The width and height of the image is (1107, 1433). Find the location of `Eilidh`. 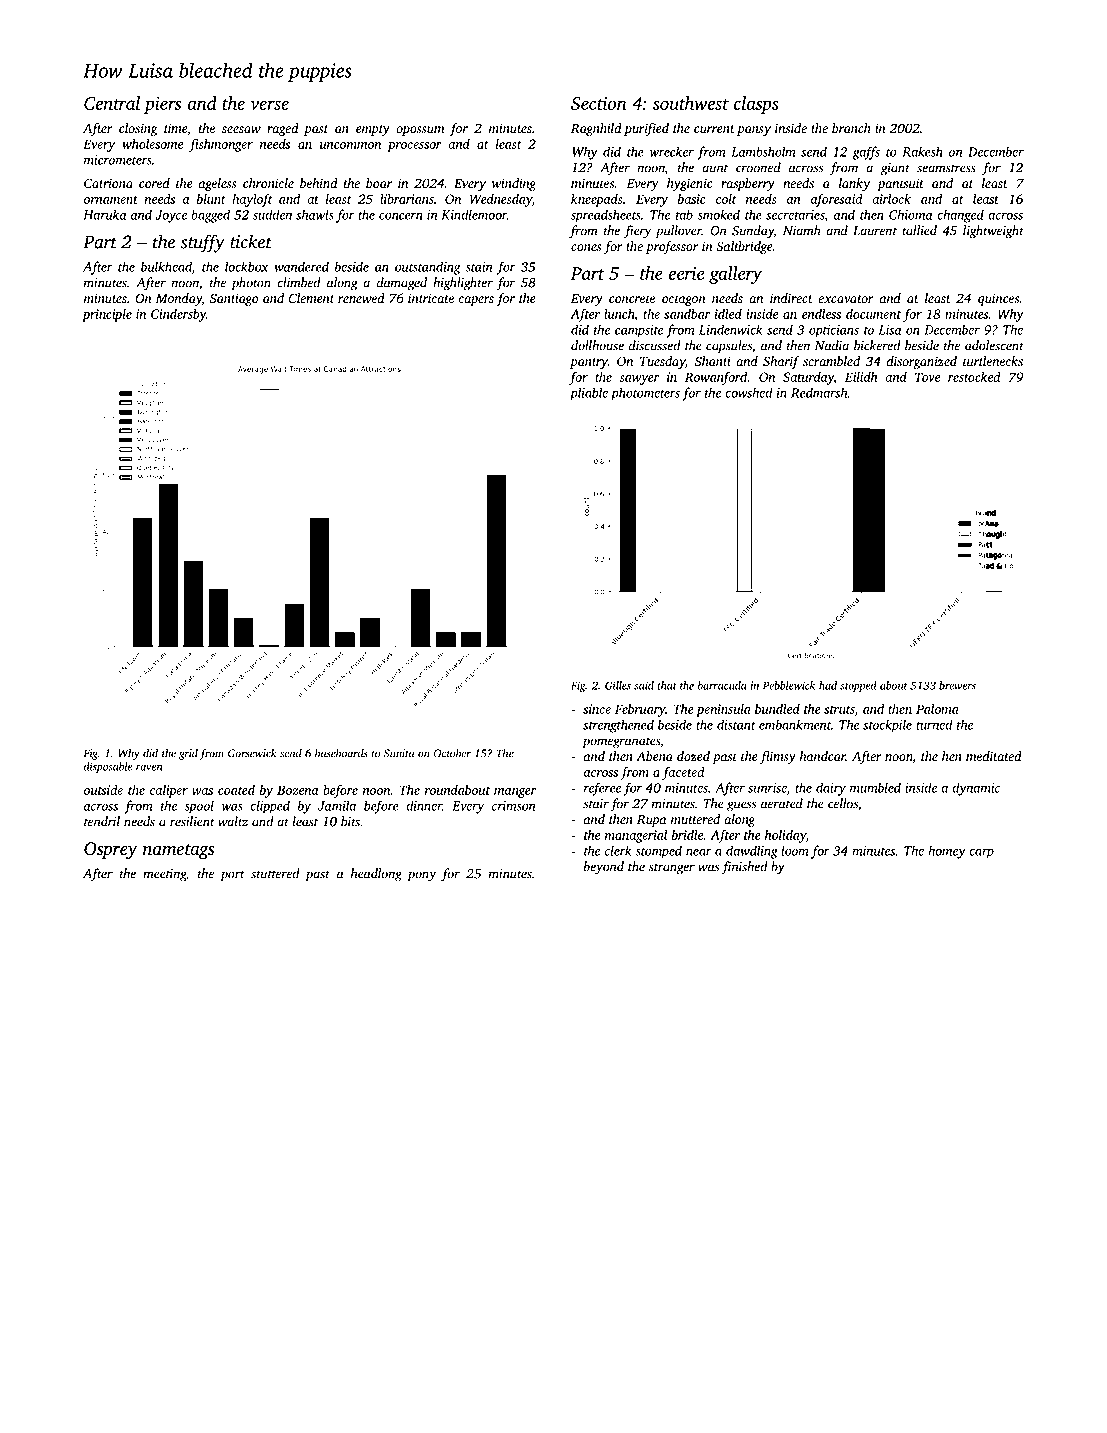

Eilidh is located at coordinates (861, 377).
